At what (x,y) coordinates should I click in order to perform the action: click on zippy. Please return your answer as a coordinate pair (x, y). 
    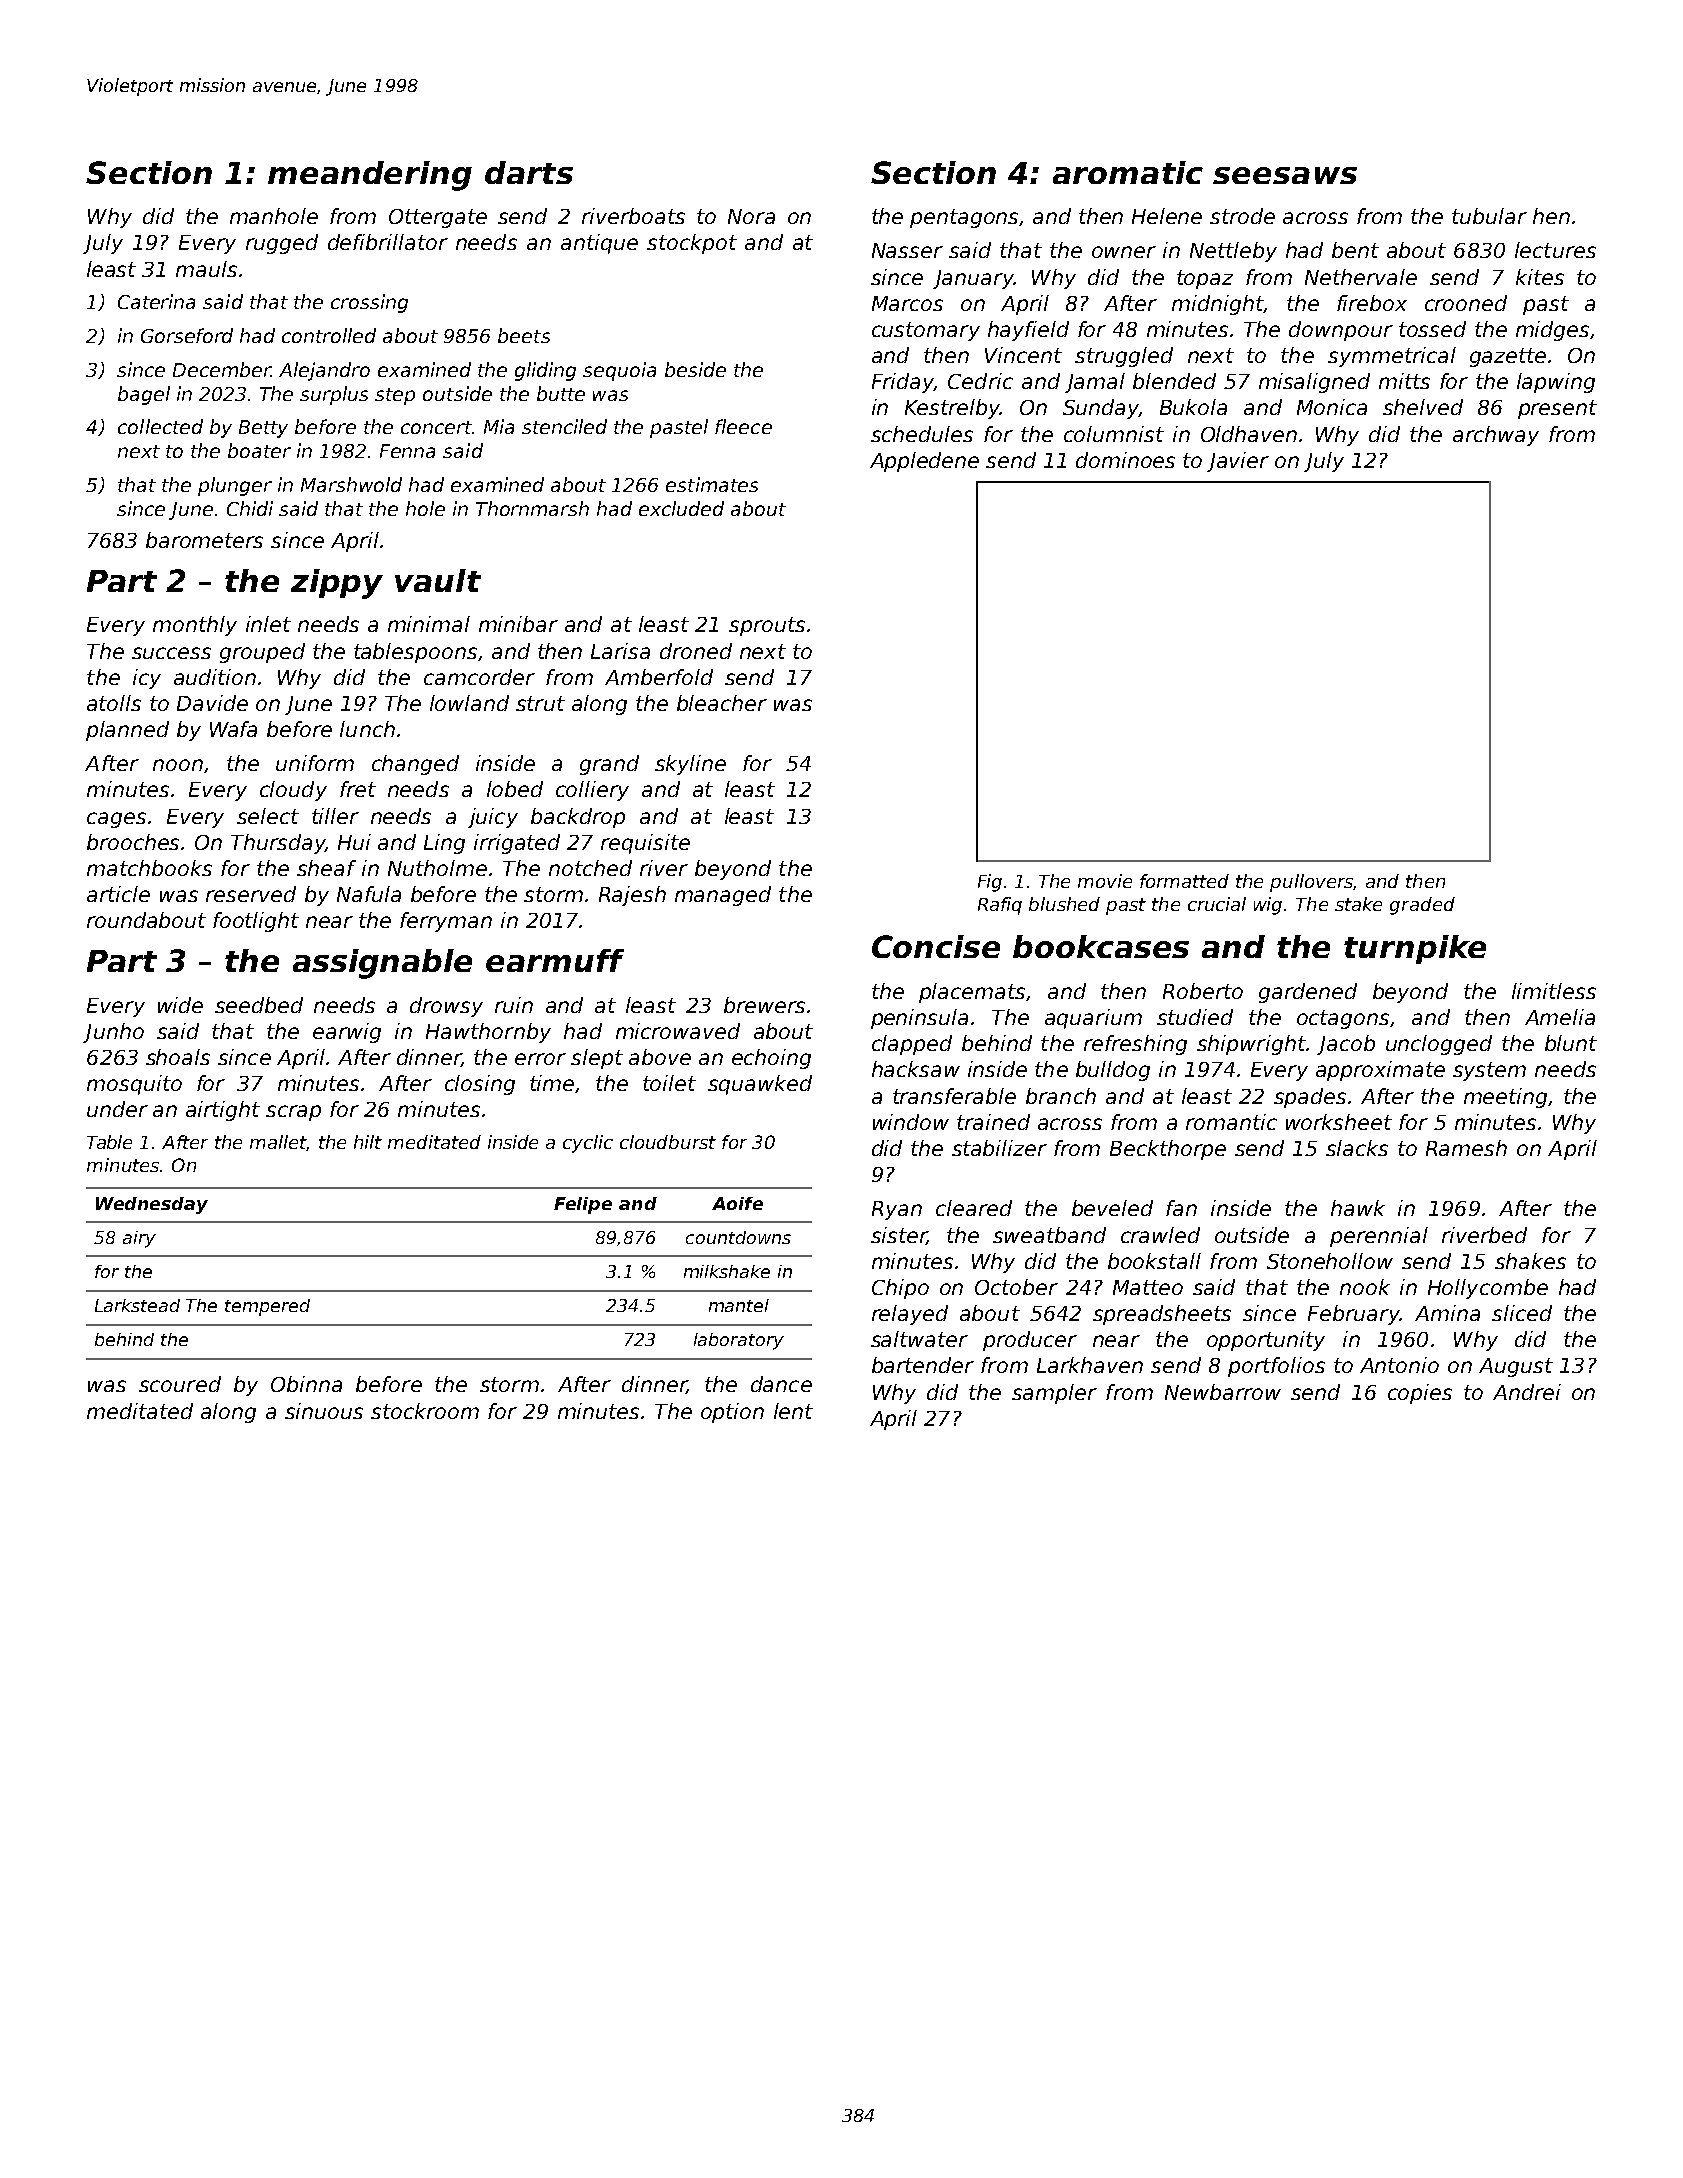
    Looking at the image, I should click on (337, 584).
